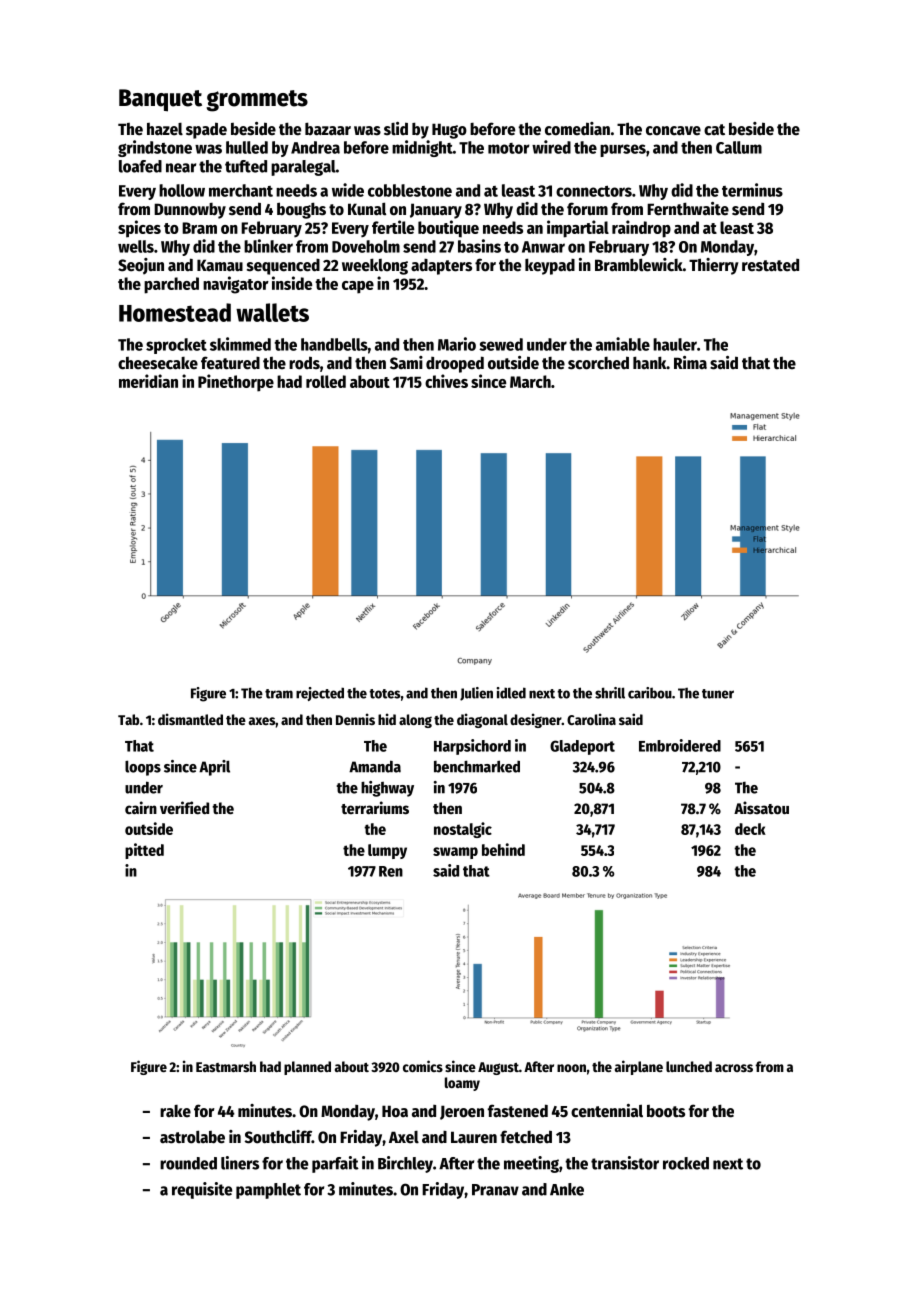  Describe the element at coordinates (739, 147) in the image. I see `Callum` at that location.
